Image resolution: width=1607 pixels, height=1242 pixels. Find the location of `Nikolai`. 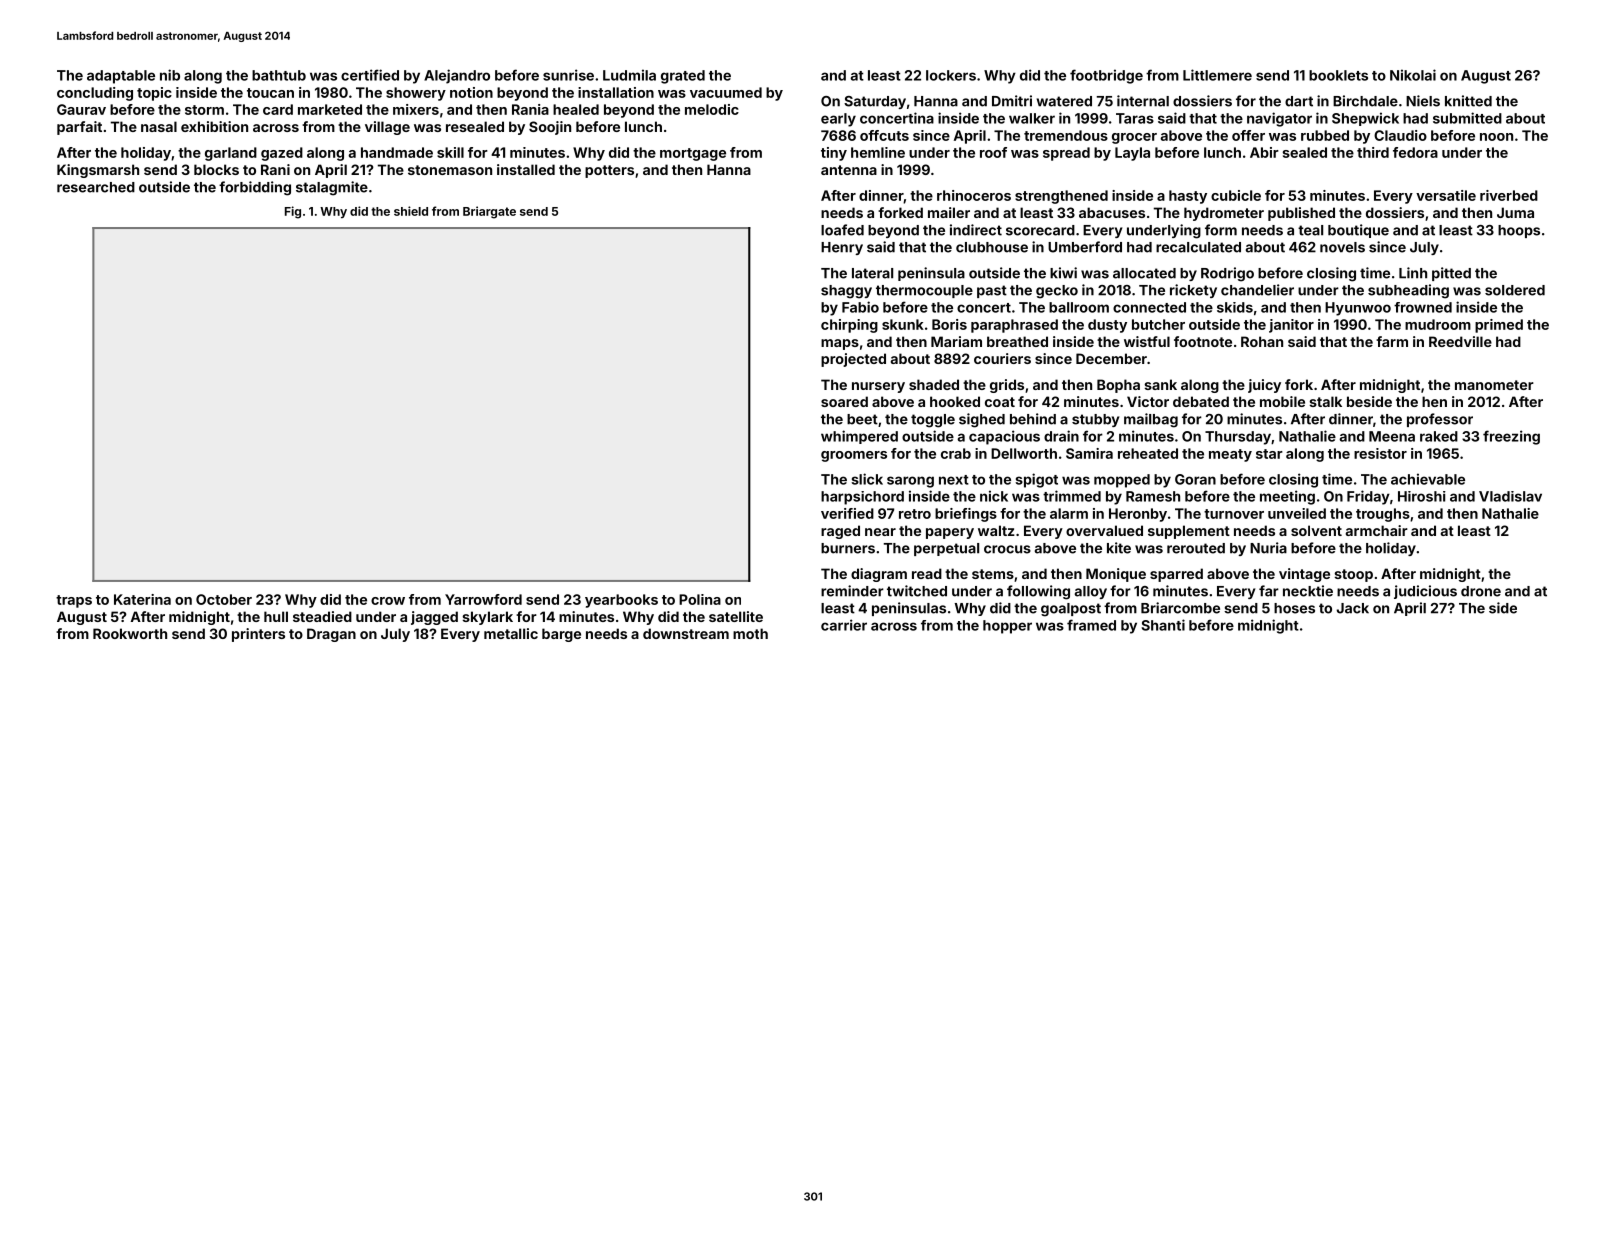

Nikolai is located at coordinates (1413, 75).
